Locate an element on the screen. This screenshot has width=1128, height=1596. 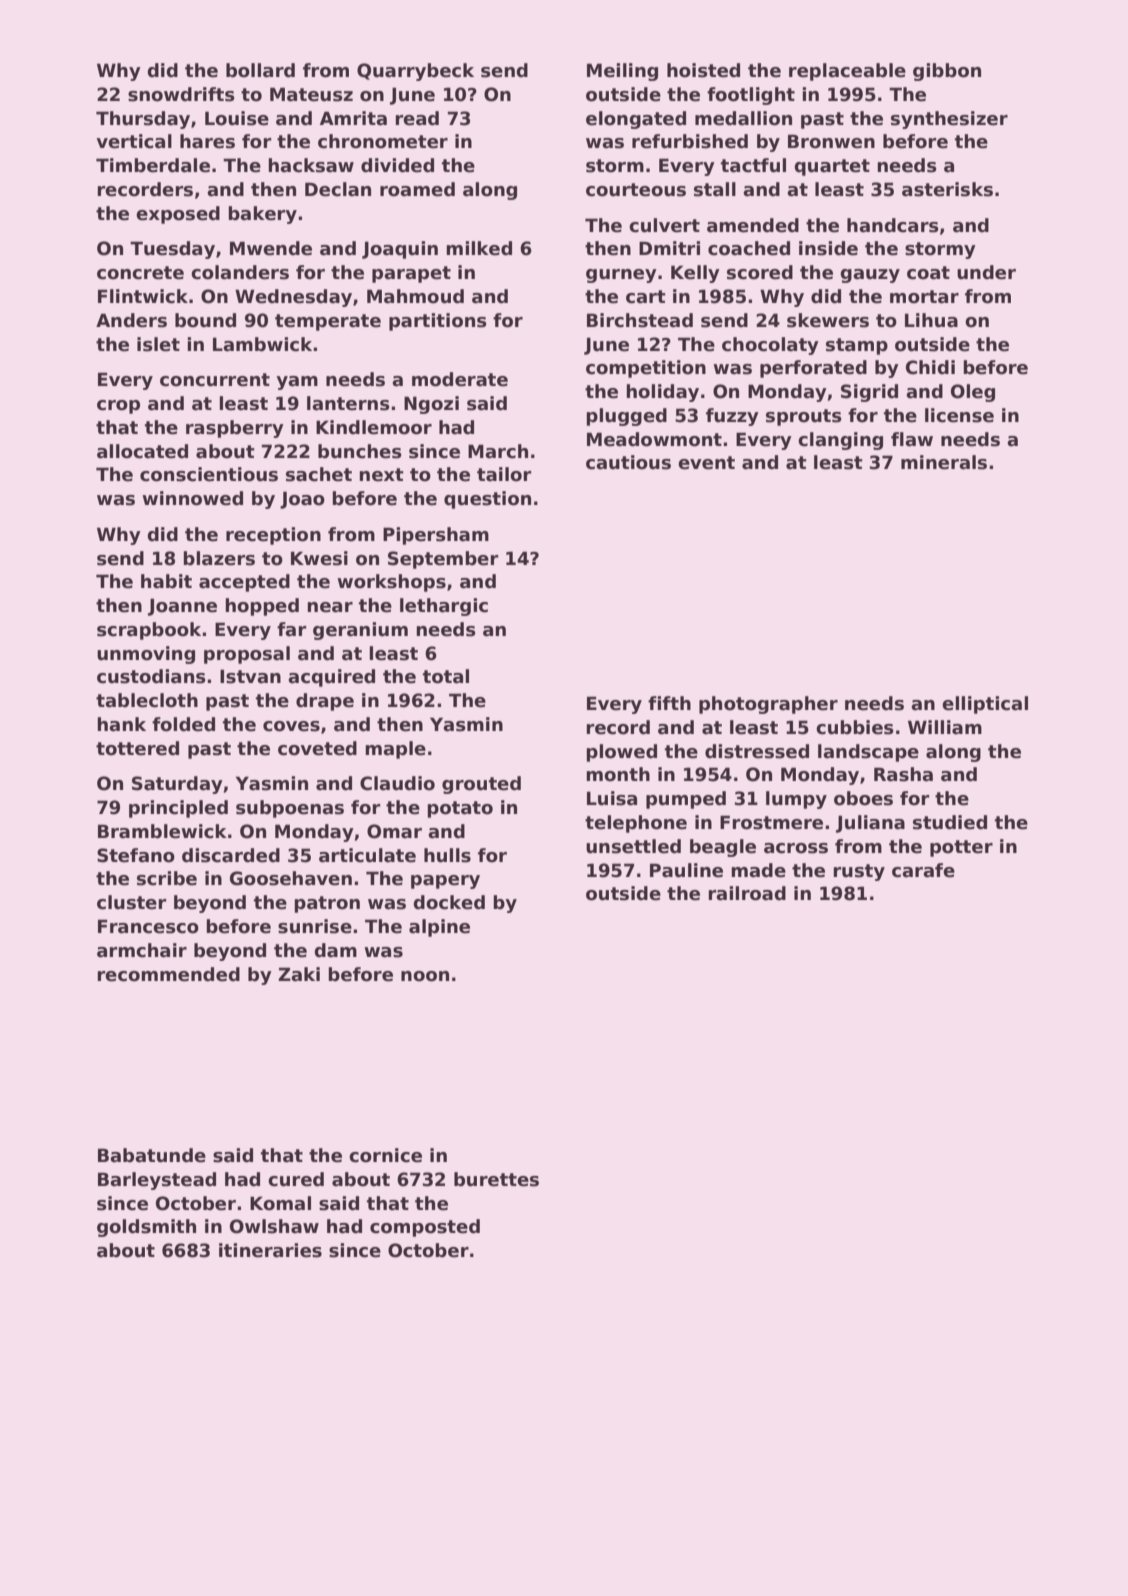
railroad is located at coordinates (747, 893).
